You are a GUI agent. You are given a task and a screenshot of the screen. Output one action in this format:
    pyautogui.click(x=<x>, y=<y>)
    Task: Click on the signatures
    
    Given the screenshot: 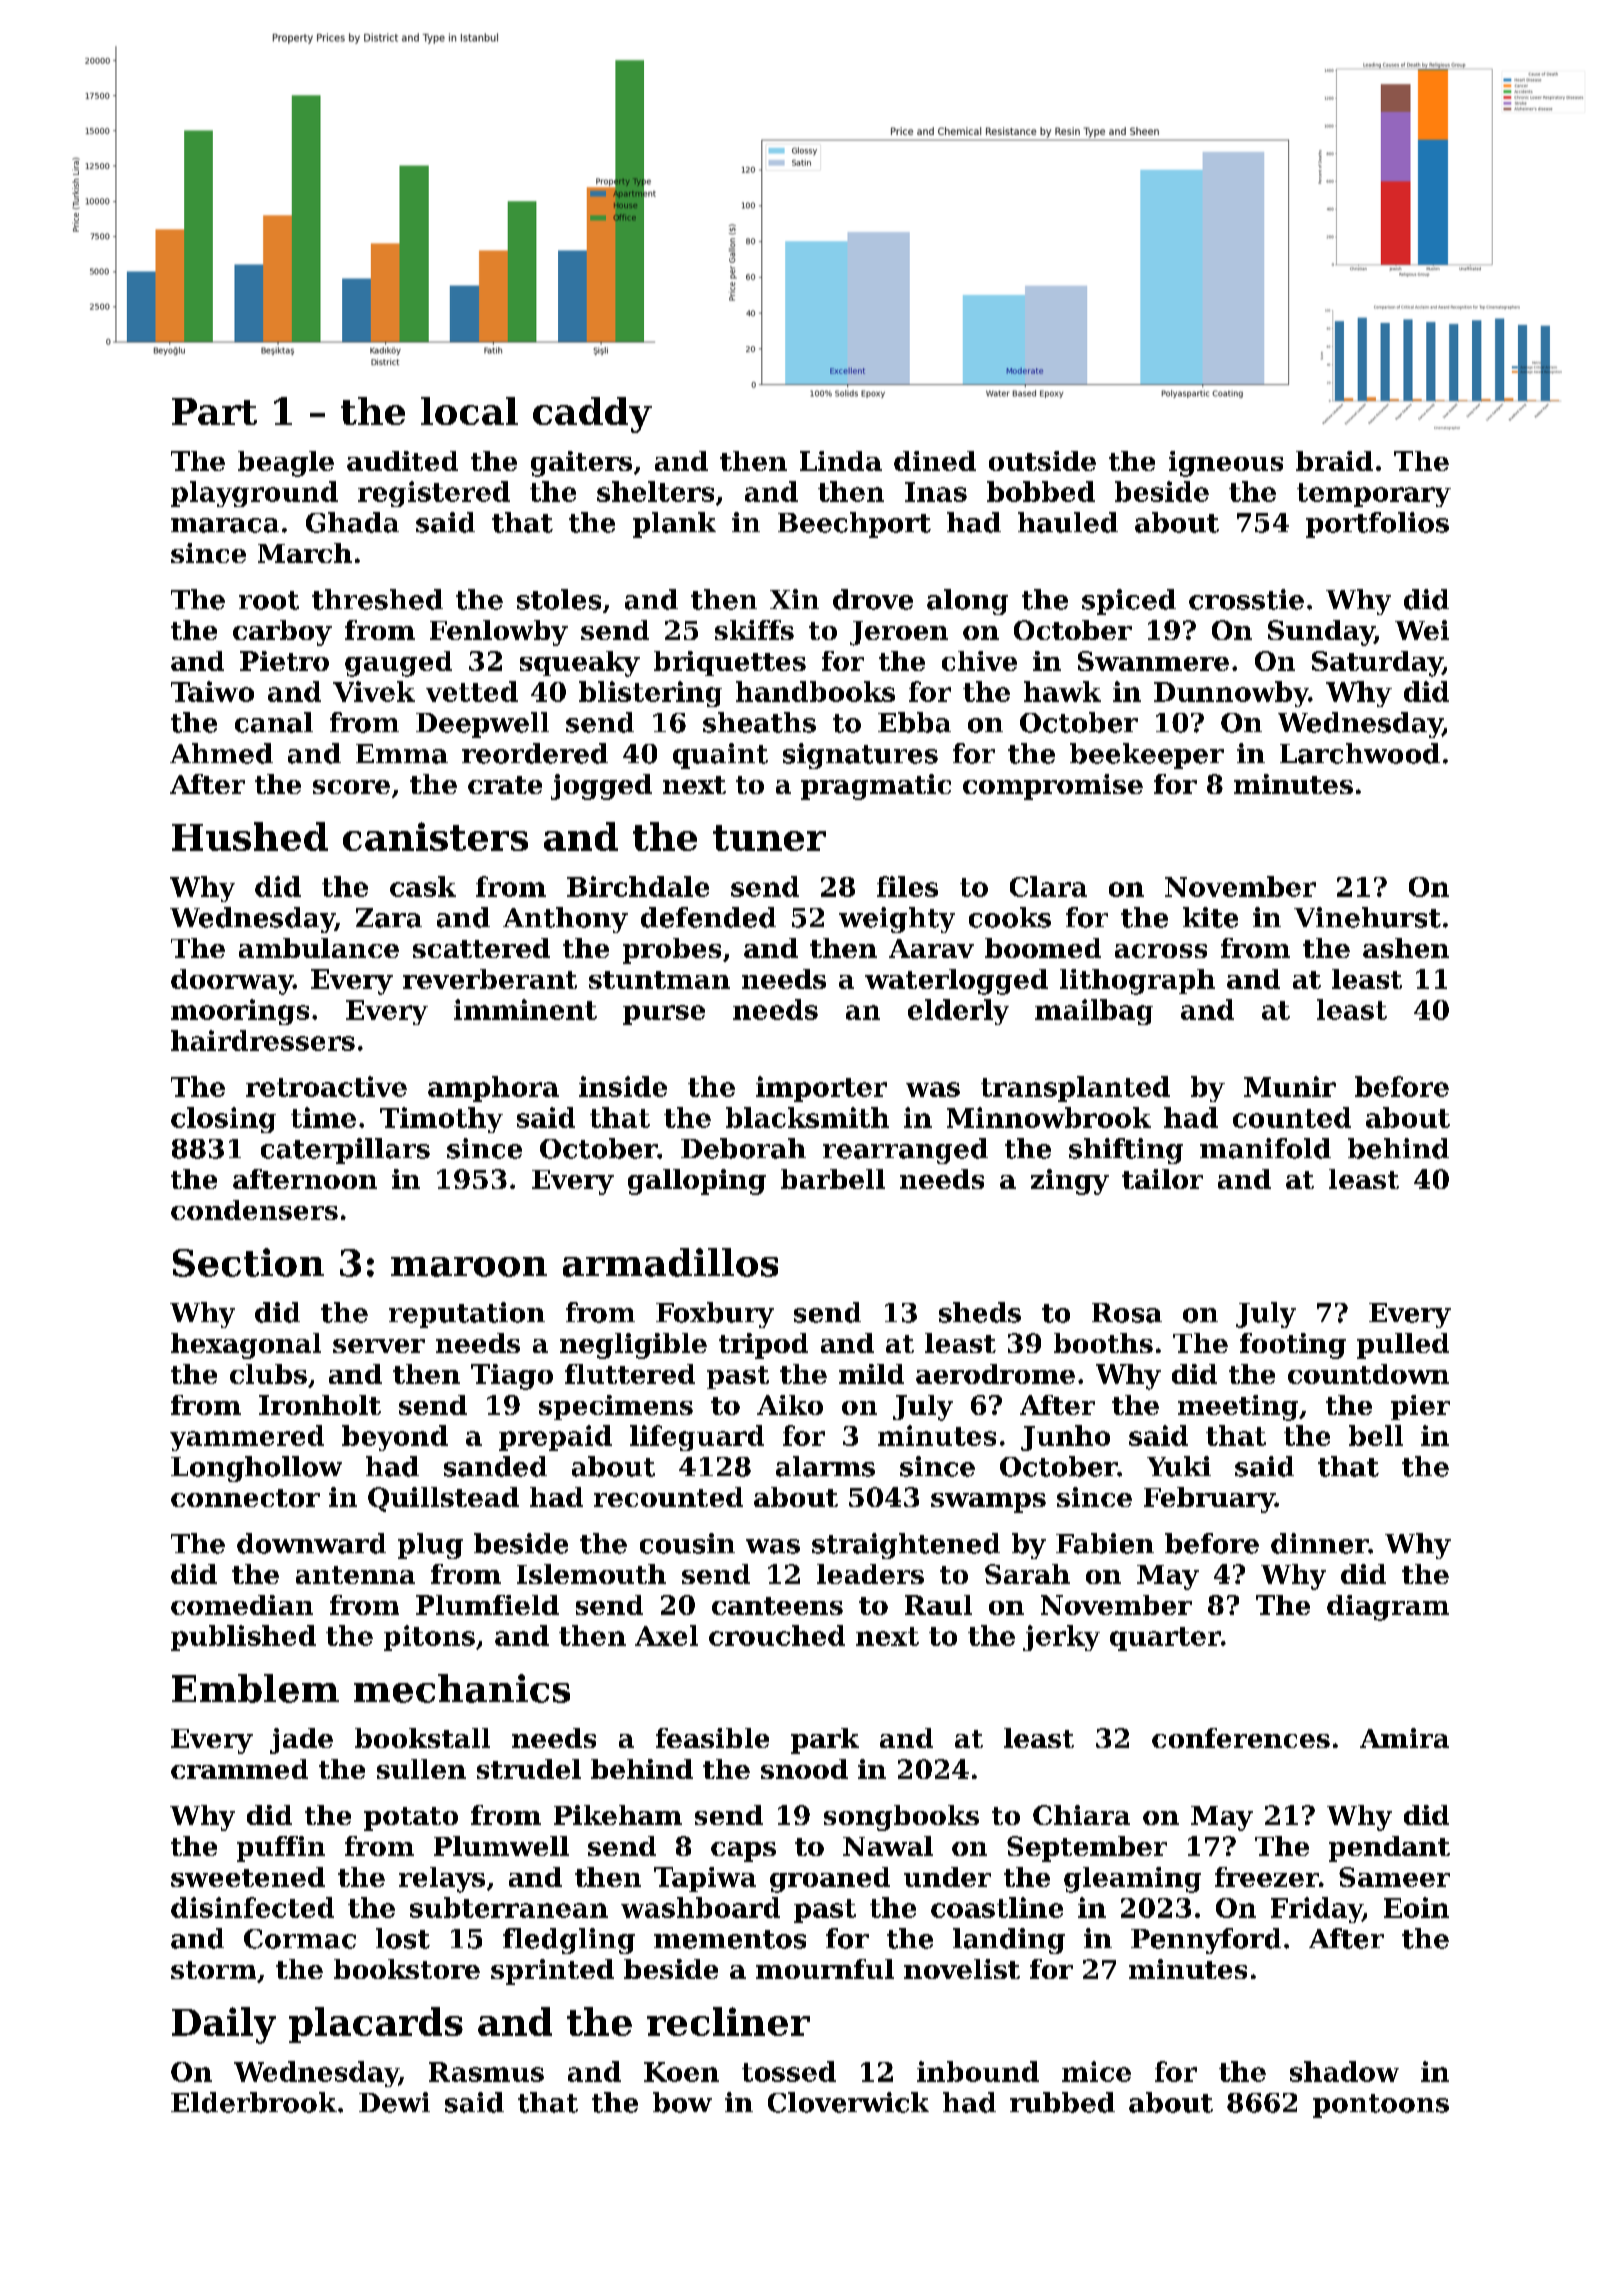 What is the action you would take?
    pyautogui.click(x=860, y=756)
